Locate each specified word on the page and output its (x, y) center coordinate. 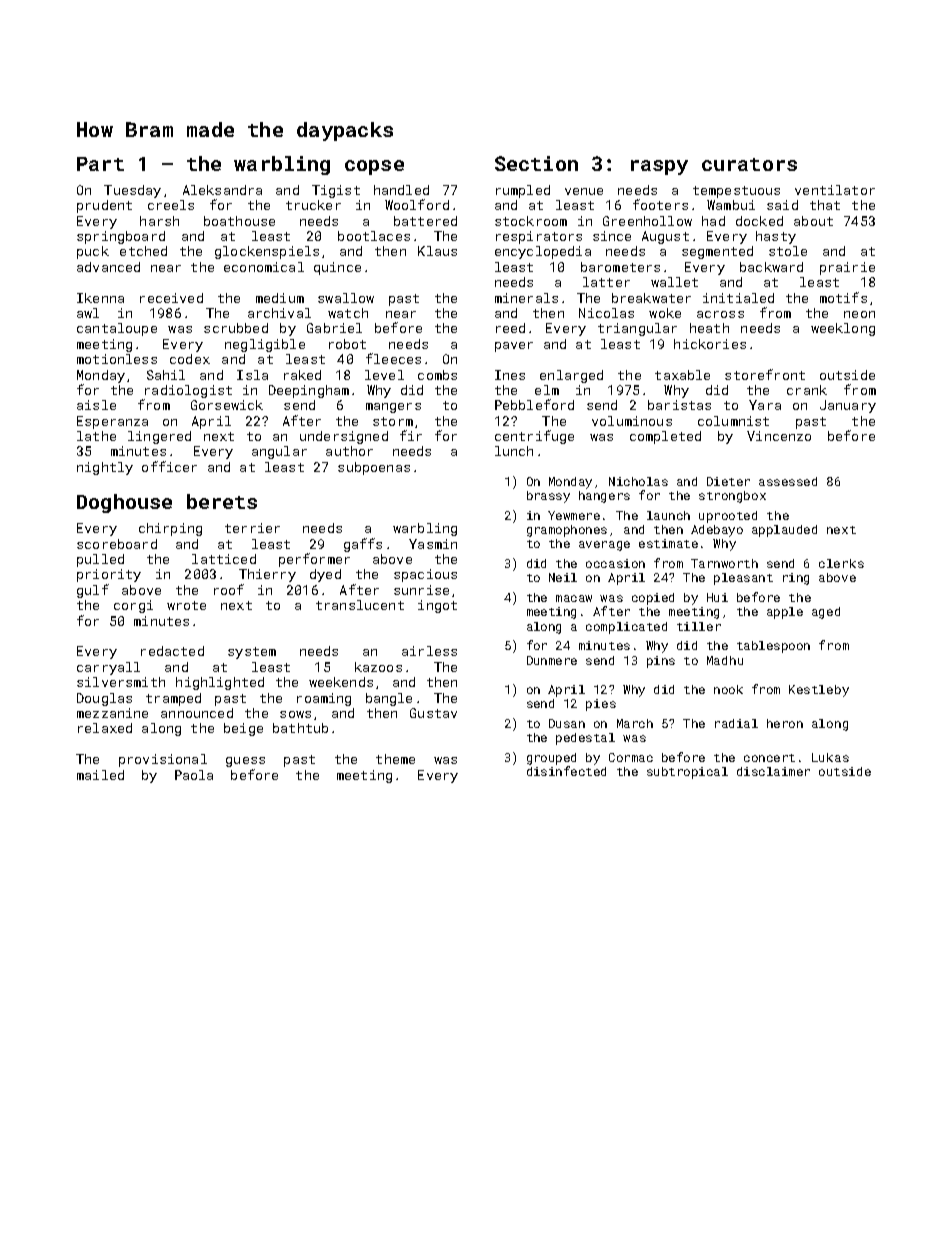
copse (374, 167)
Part (100, 164)
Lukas (830, 757)
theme (395, 759)
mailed (100, 775)
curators (749, 164)
